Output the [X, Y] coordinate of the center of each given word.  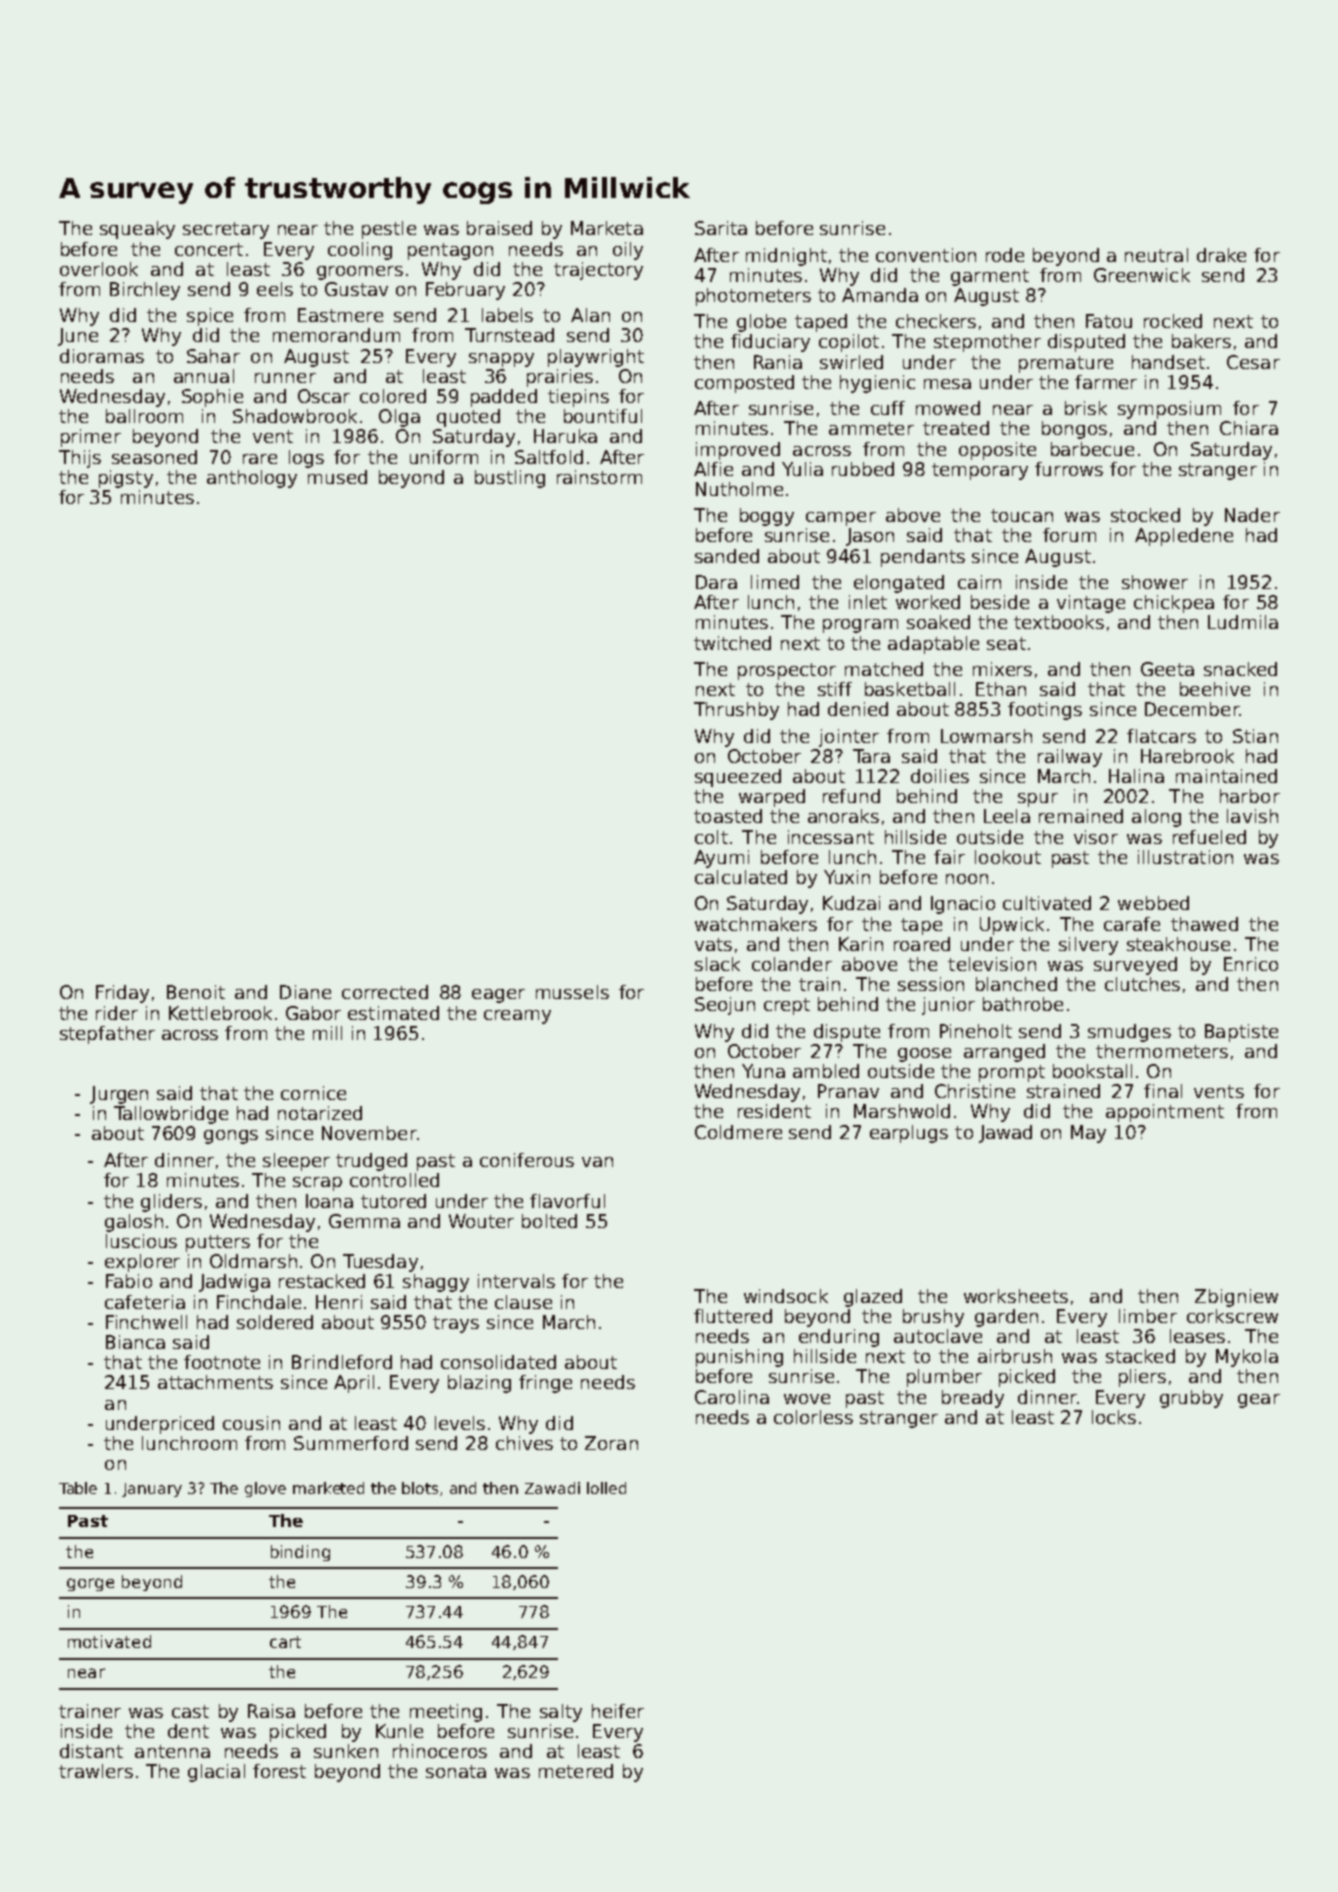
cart [285, 1642]
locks [1114, 1417]
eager [498, 996]
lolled [606, 1488]
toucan [1022, 515]
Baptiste [1241, 1033]
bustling [510, 479]
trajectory [598, 271]
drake [1221, 255]
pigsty [126, 479]
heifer [618, 1711]
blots [420, 1488]
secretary [226, 230]
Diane [305, 992]
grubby [1191, 1399]
